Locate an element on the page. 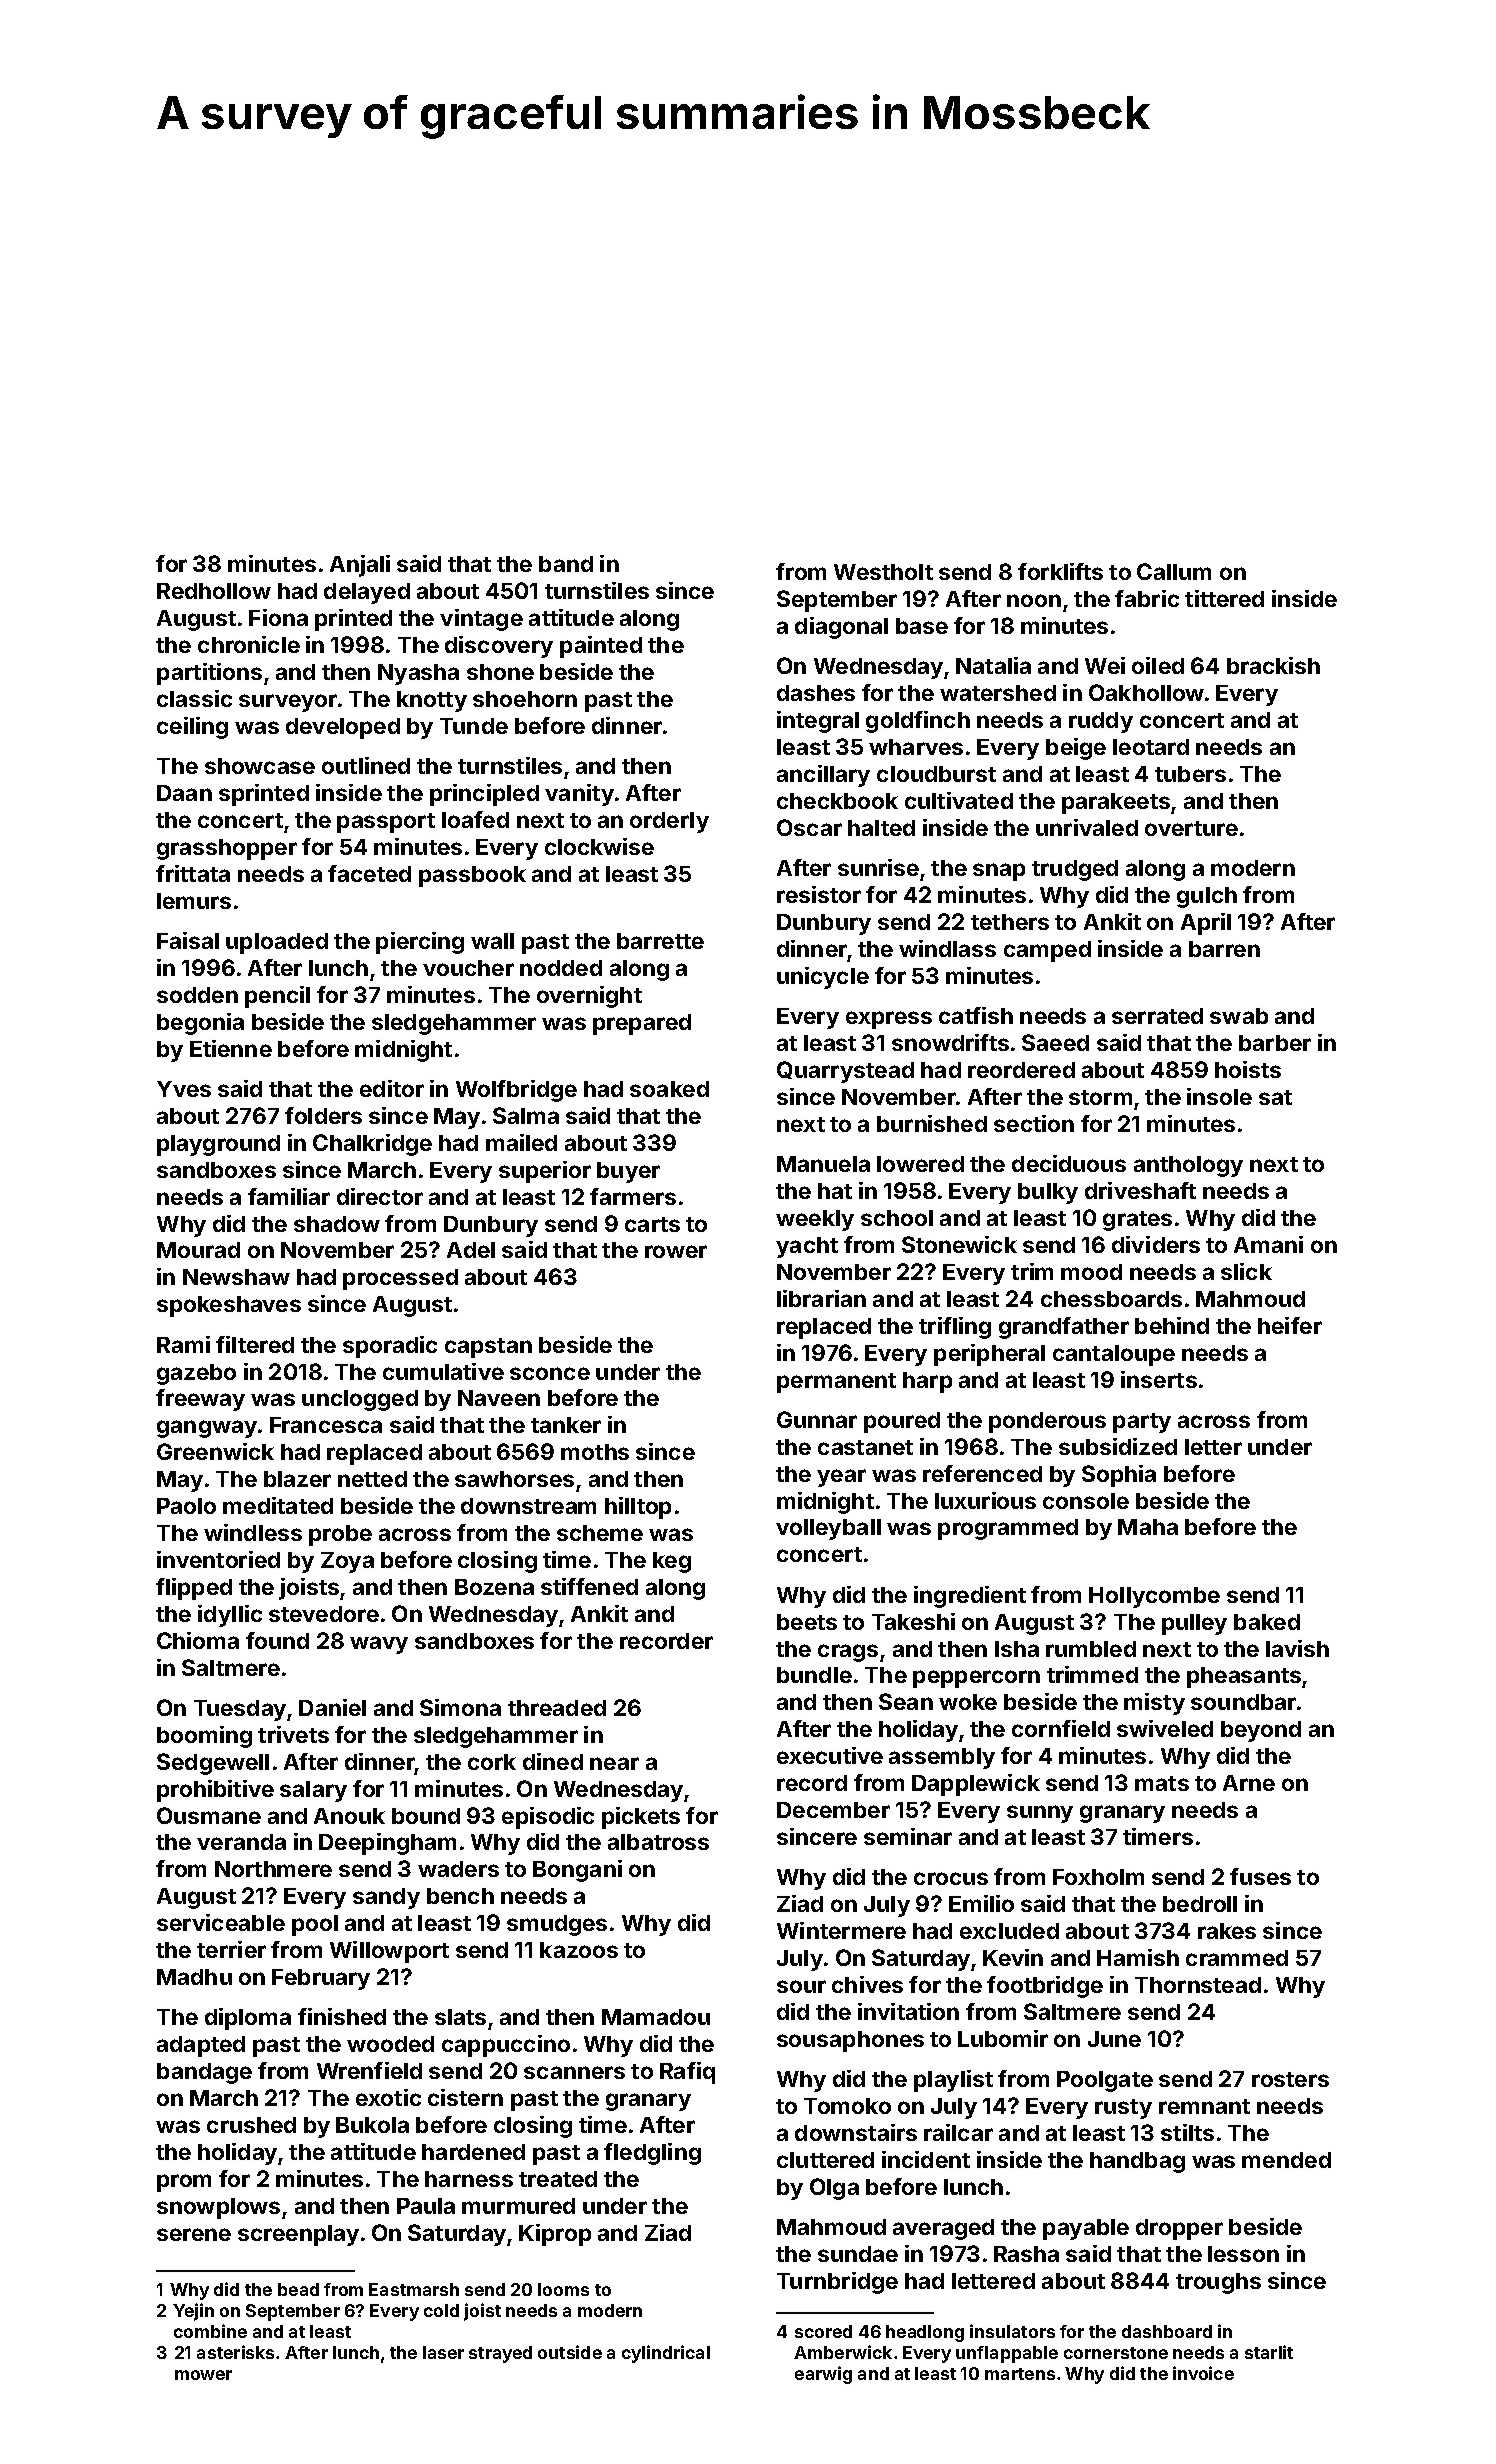 The width and height of the page is (1496, 2464). sunny is located at coordinates (1040, 1814).
